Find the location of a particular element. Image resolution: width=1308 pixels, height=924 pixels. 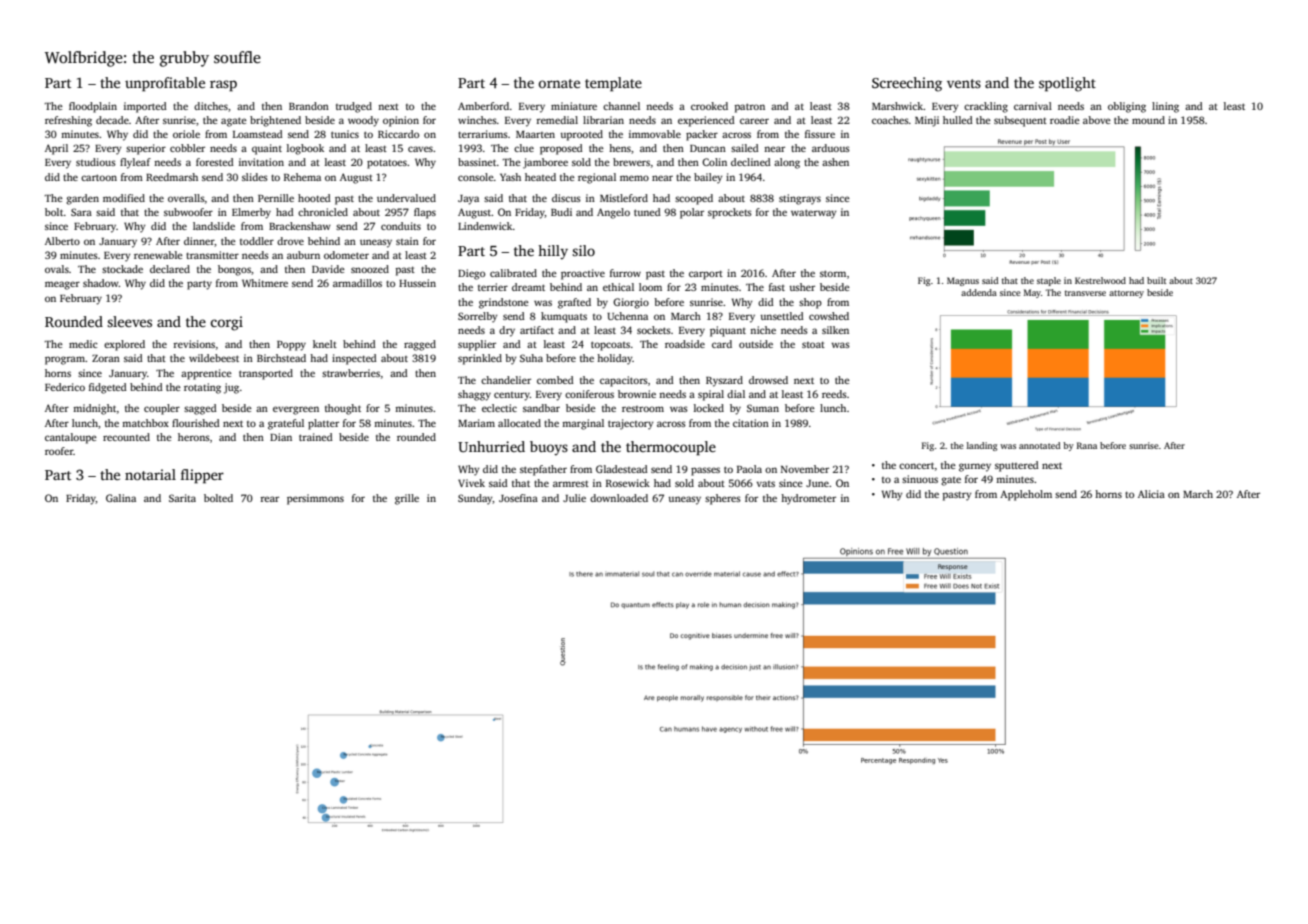

ornate is located at coordinates (559, 83).
